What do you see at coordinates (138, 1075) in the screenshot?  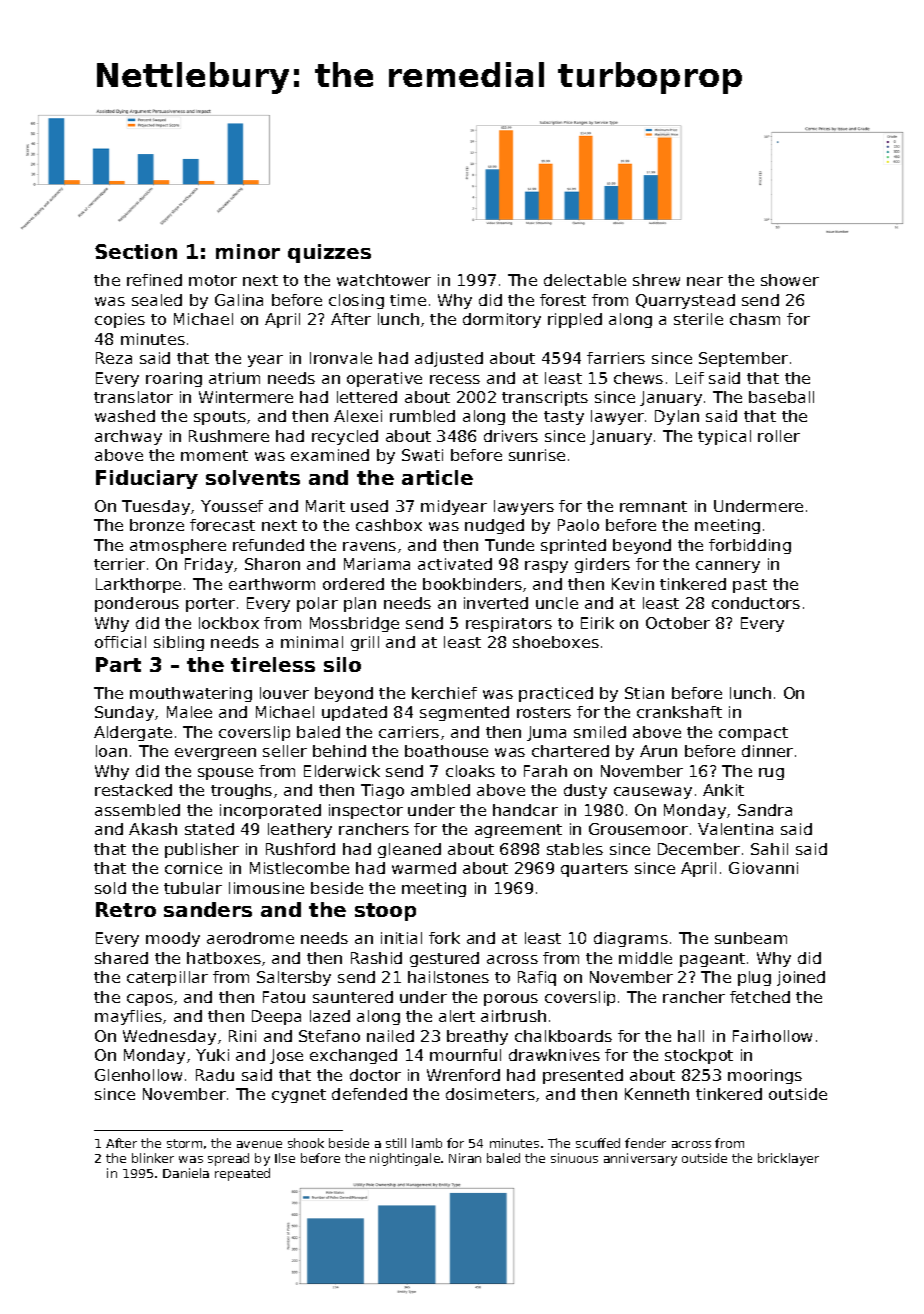 I see `Glenhollow` at bounding box center [138, 1075].
